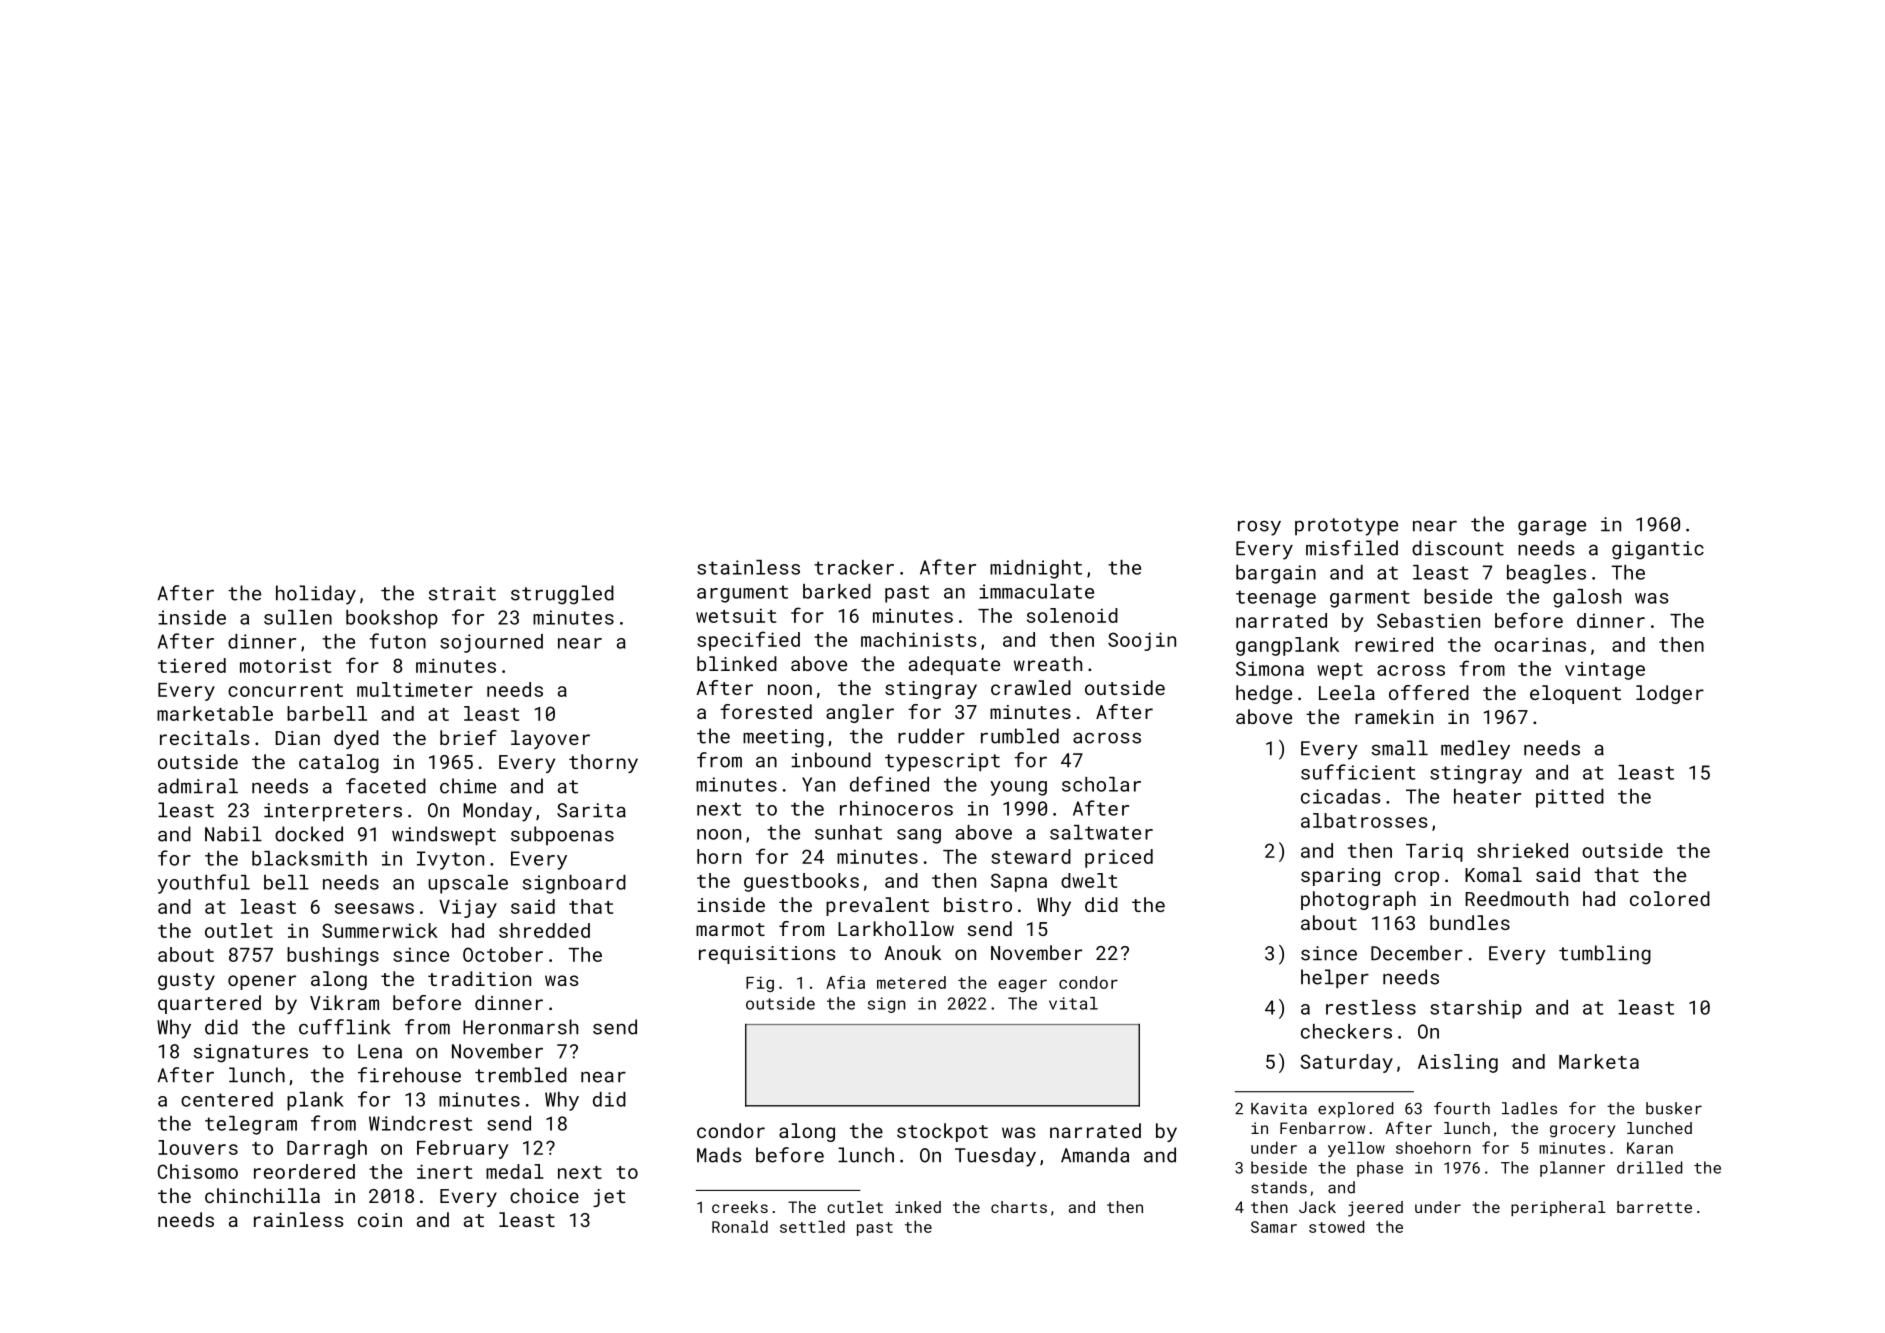 The height and width of the screenshot is (1333, 1885). I want to click on prototype, so click(1346, 527).
